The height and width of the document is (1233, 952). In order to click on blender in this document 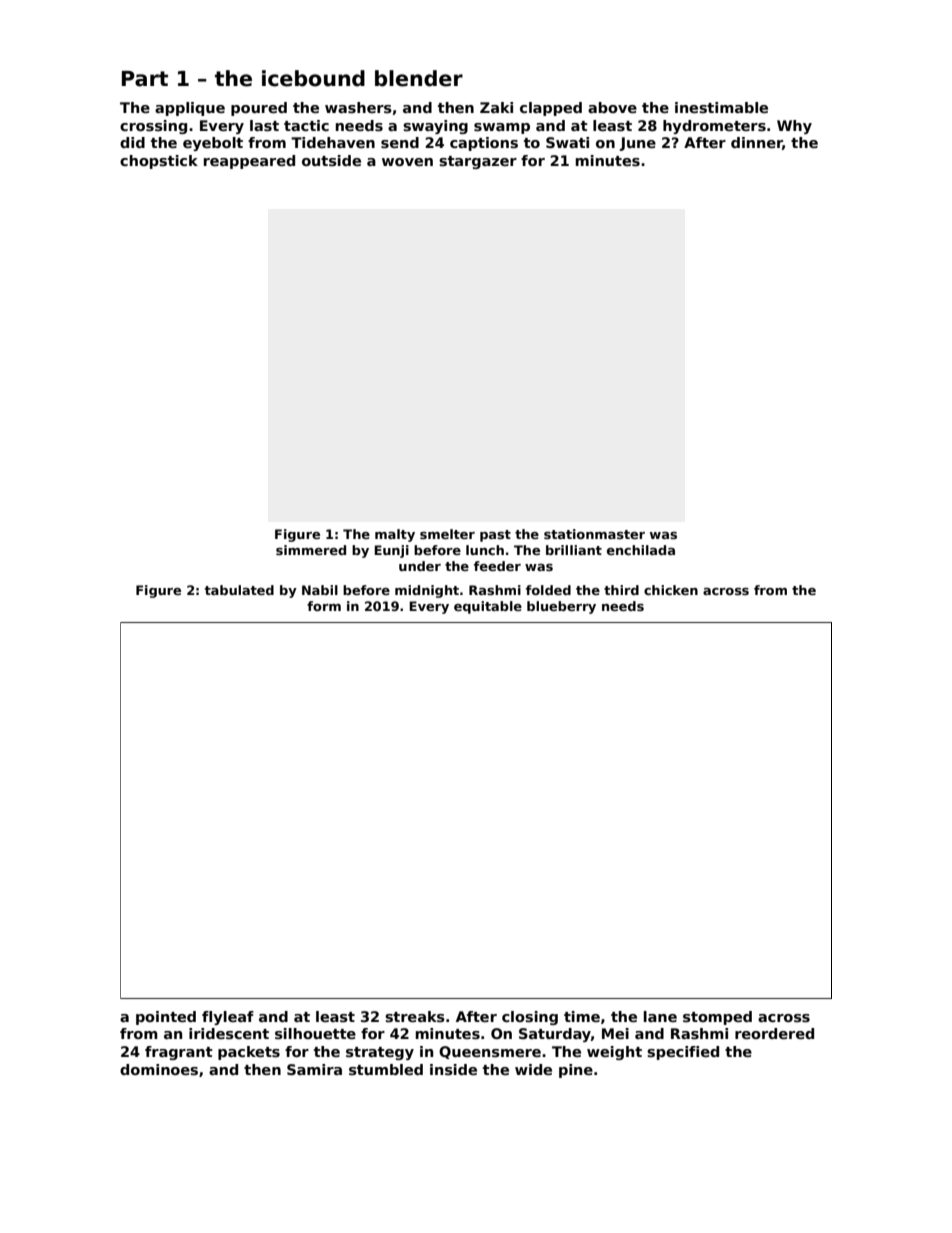, I will do `click(419, 78)`.
